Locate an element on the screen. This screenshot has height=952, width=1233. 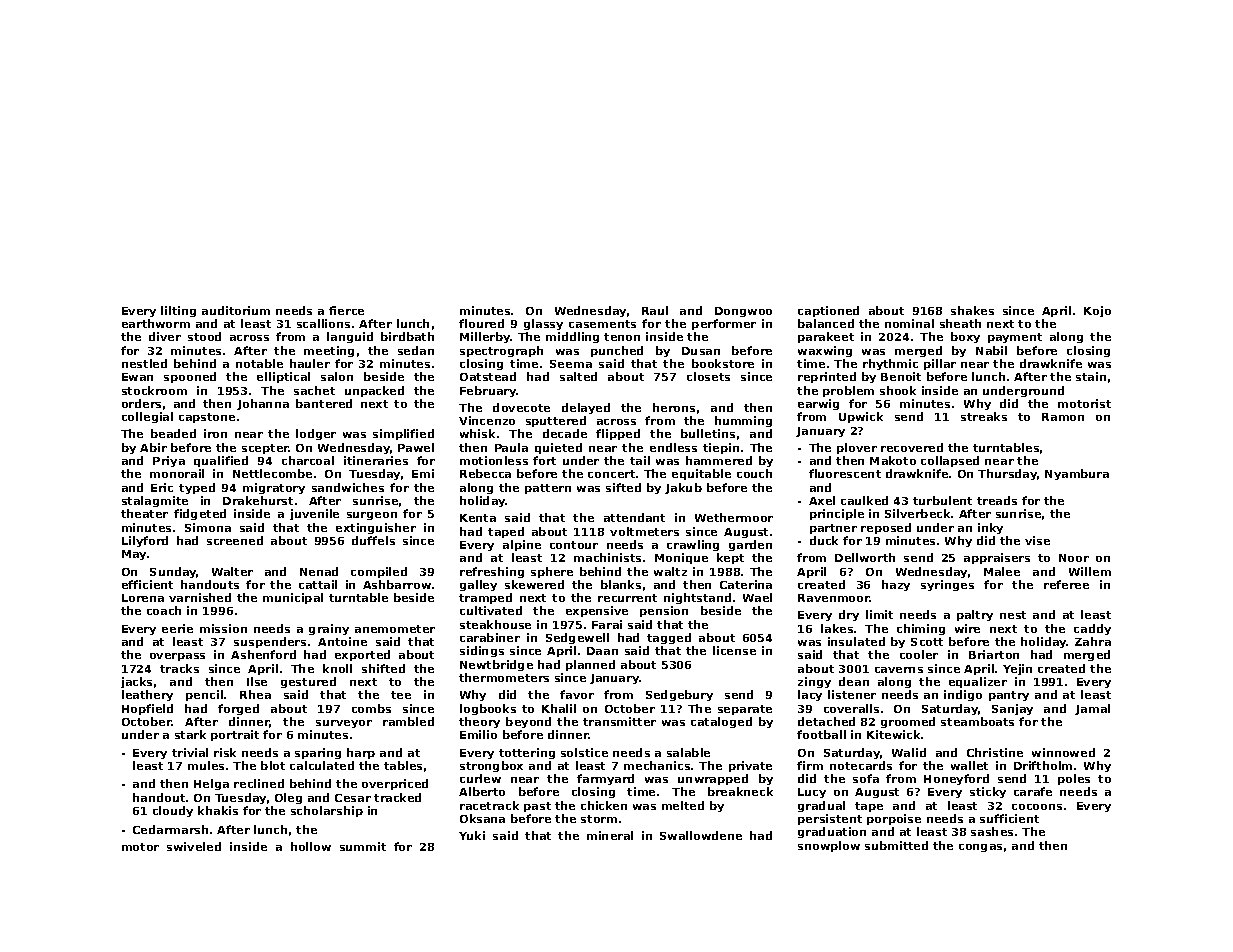
swiveled is located at coordinates (194, 846).
